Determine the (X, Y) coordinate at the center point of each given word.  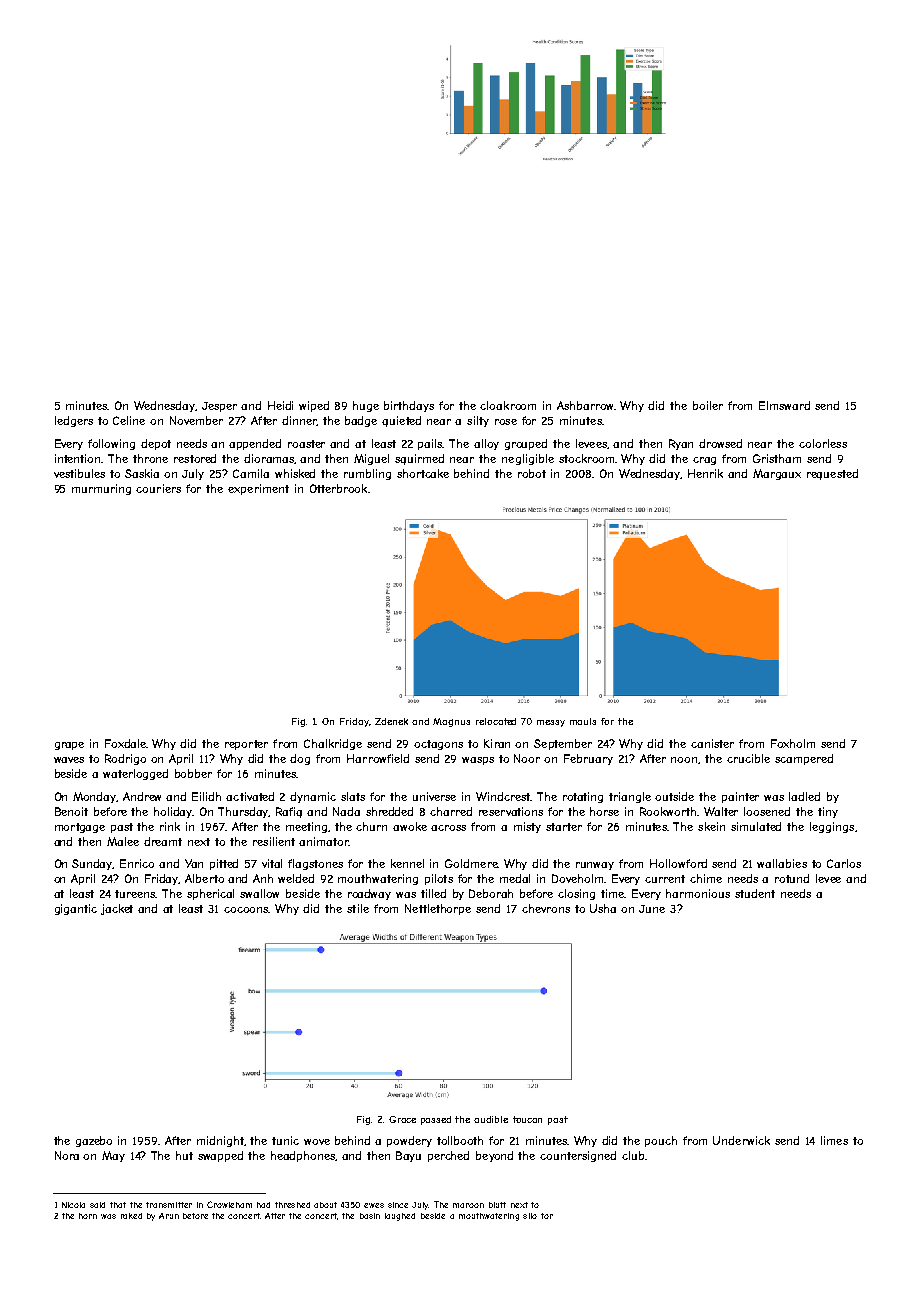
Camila (251, 473)
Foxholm (793, 743)
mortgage (80, 828)
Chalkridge (333, 744)
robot (532, 473)
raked (131, 1216)
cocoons (246, 910)
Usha (603, 908)
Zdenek (391, 721)
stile (358, 908)
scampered (804, 759)
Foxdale (125, 743)
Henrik (705, 473)
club (633, 1155)
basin (370, 1216)
